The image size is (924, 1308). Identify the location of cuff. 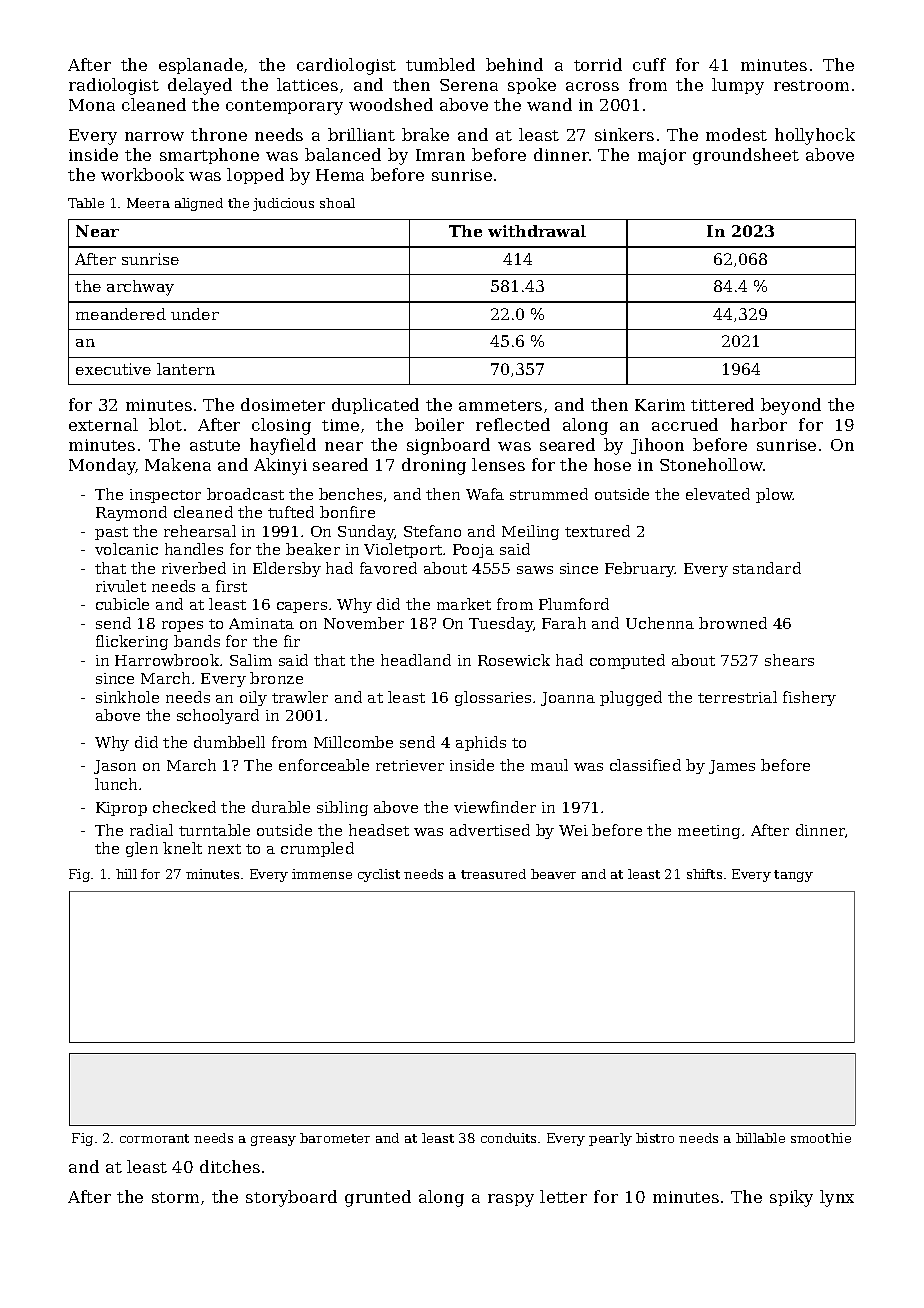
(649, 64).
